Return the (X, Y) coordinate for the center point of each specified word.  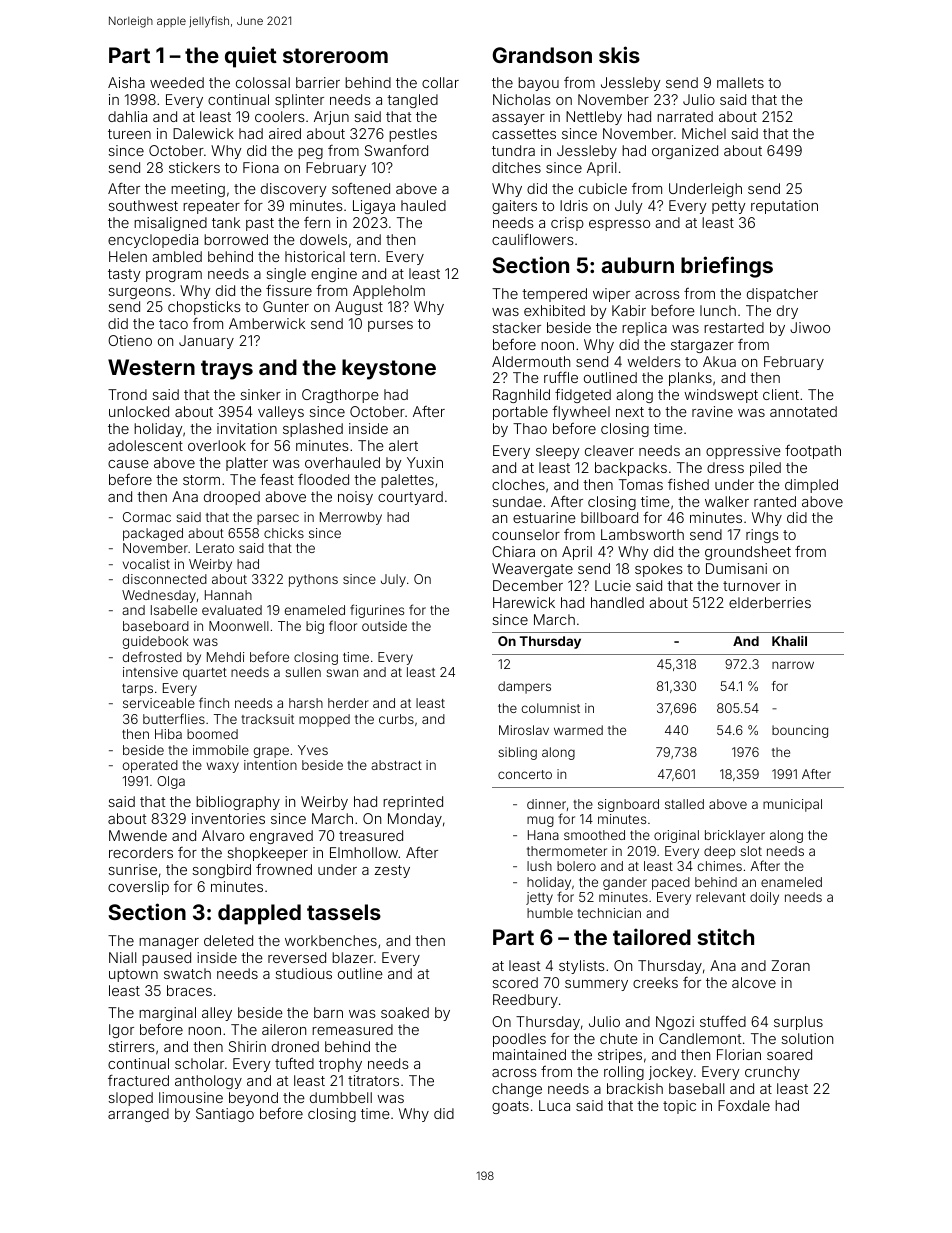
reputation (784, 207)
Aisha (126, 82)
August (359, 308)
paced (671, 883)
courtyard (410, 498)
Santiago (225, 1115)
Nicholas (522, 99)
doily (764, 898)
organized (685, 152)
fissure (289, 290)
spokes (659, 570)
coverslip (138, 888)
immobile (221, 750)
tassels (344, 912)
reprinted (413, 803)
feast (277, 479)
